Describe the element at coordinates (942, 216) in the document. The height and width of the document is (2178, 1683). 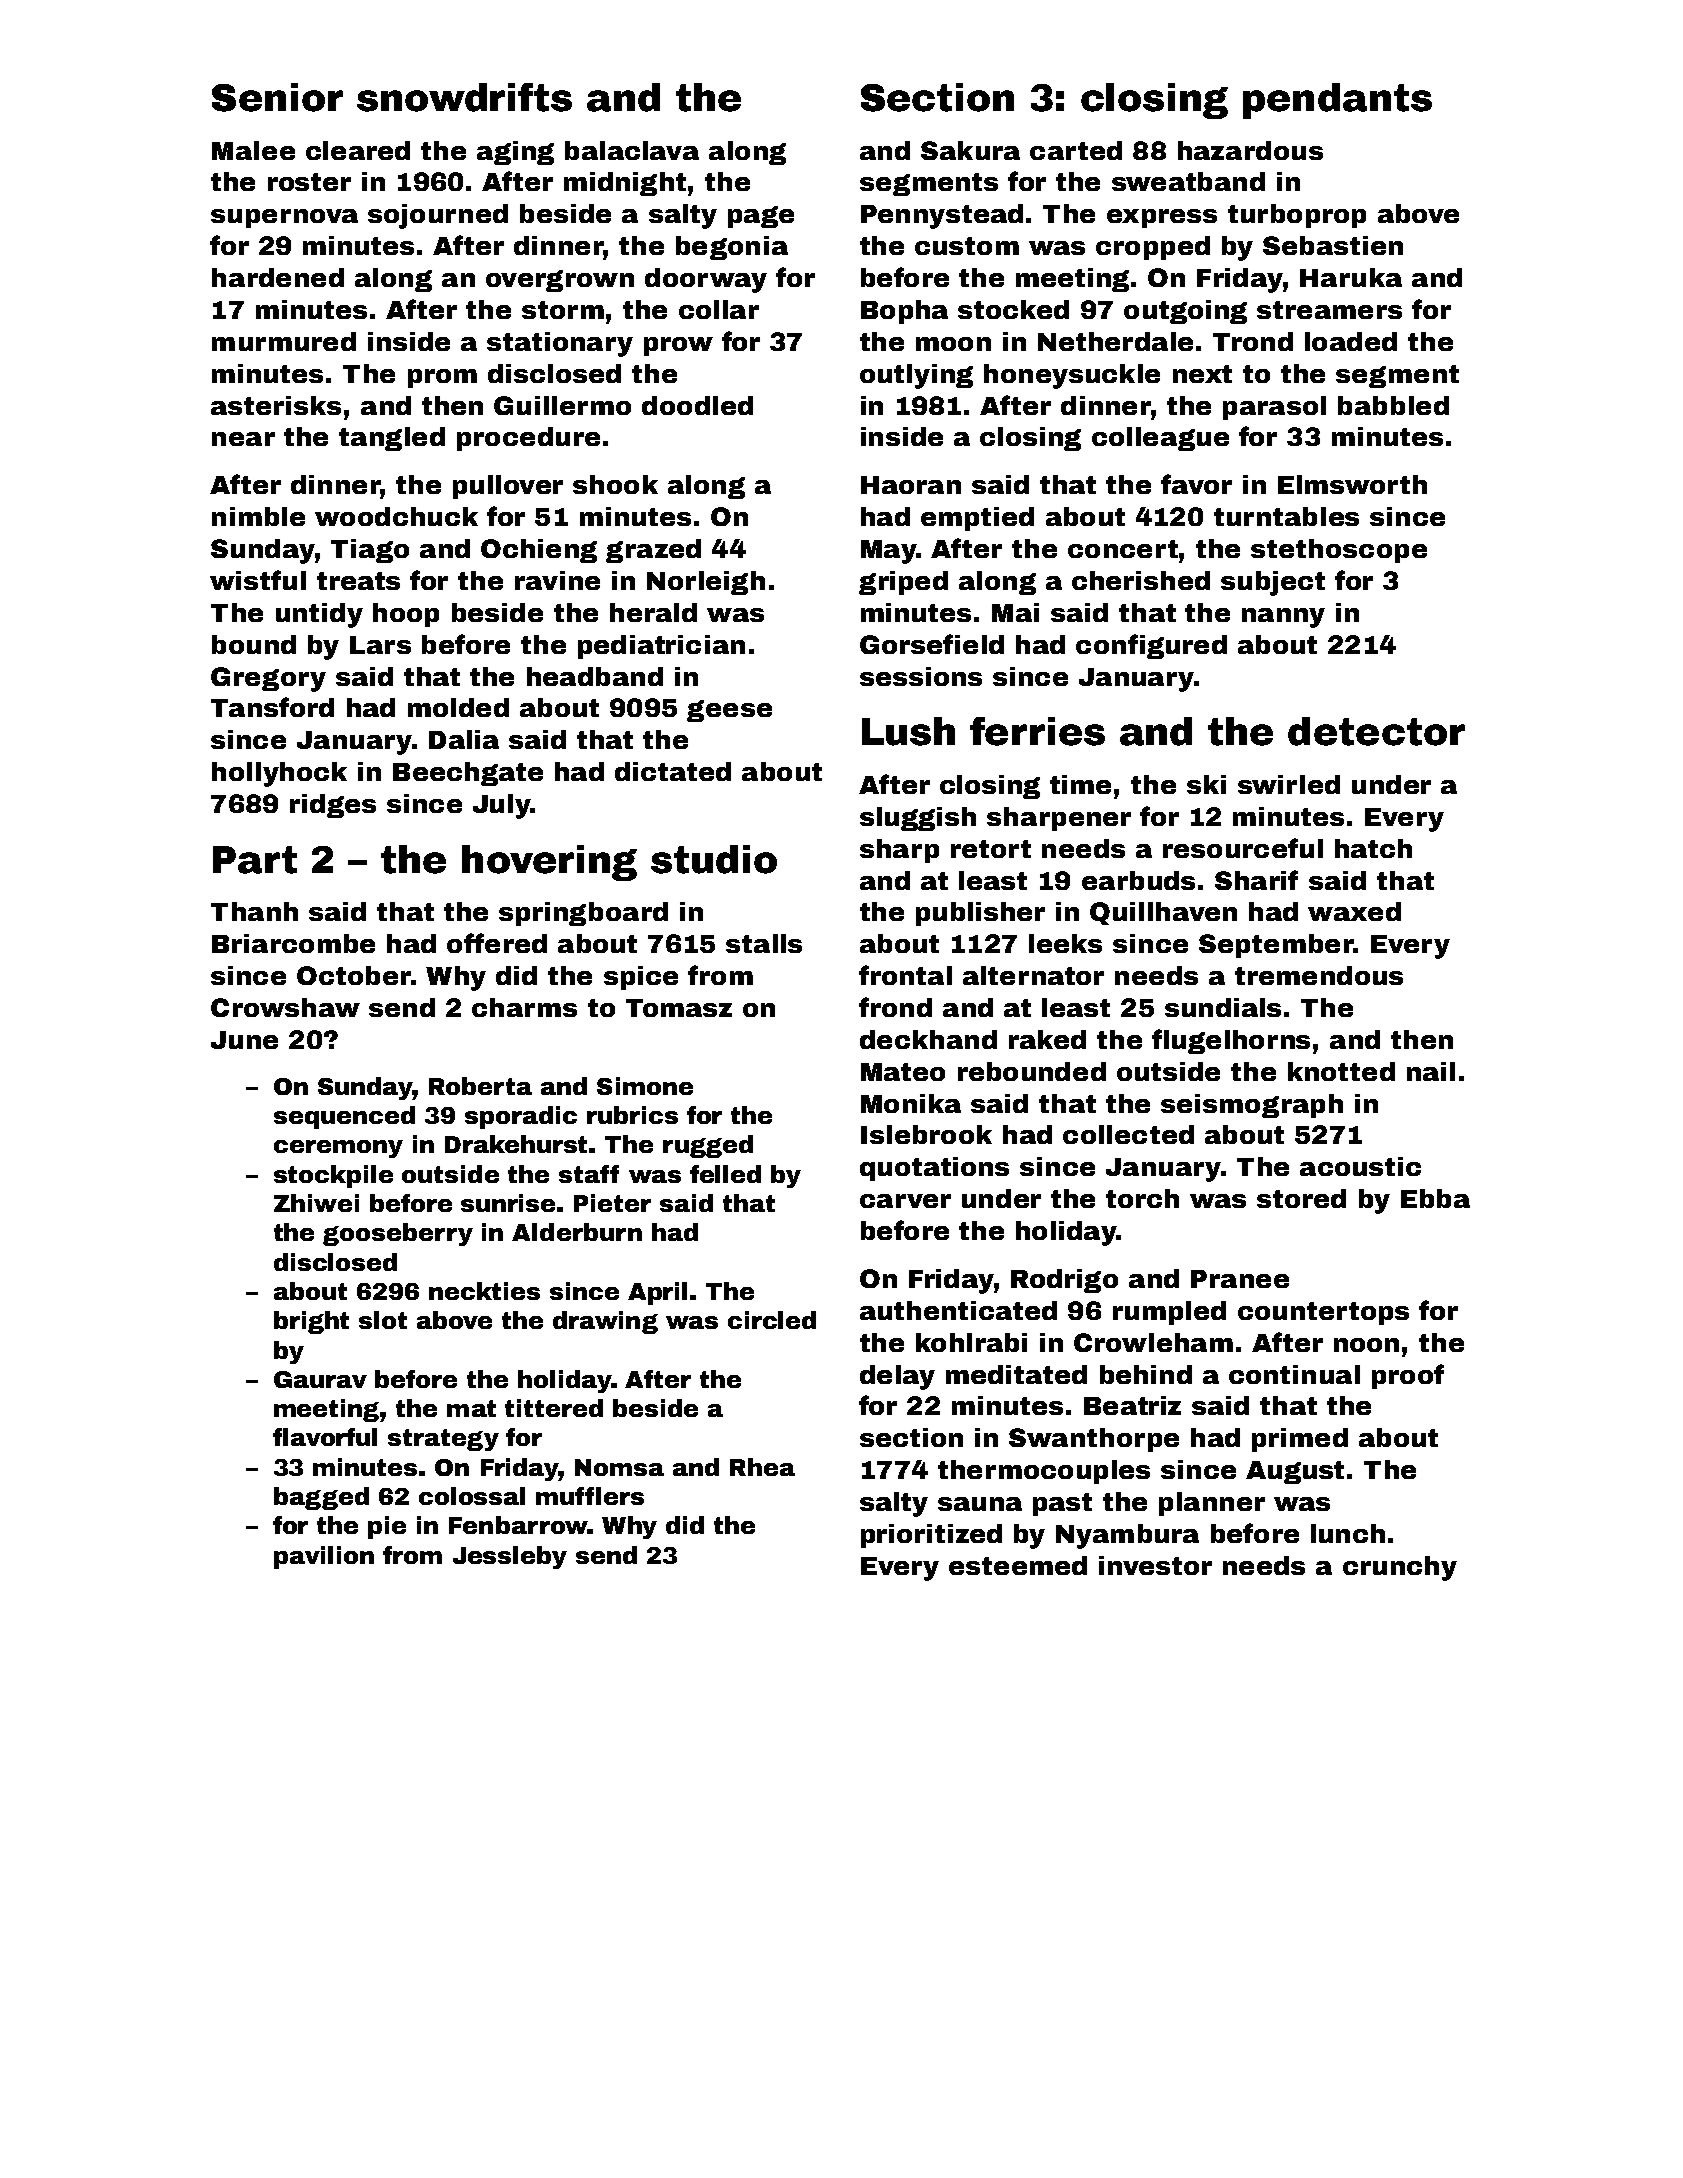
I see `Pennystead` at that location.
